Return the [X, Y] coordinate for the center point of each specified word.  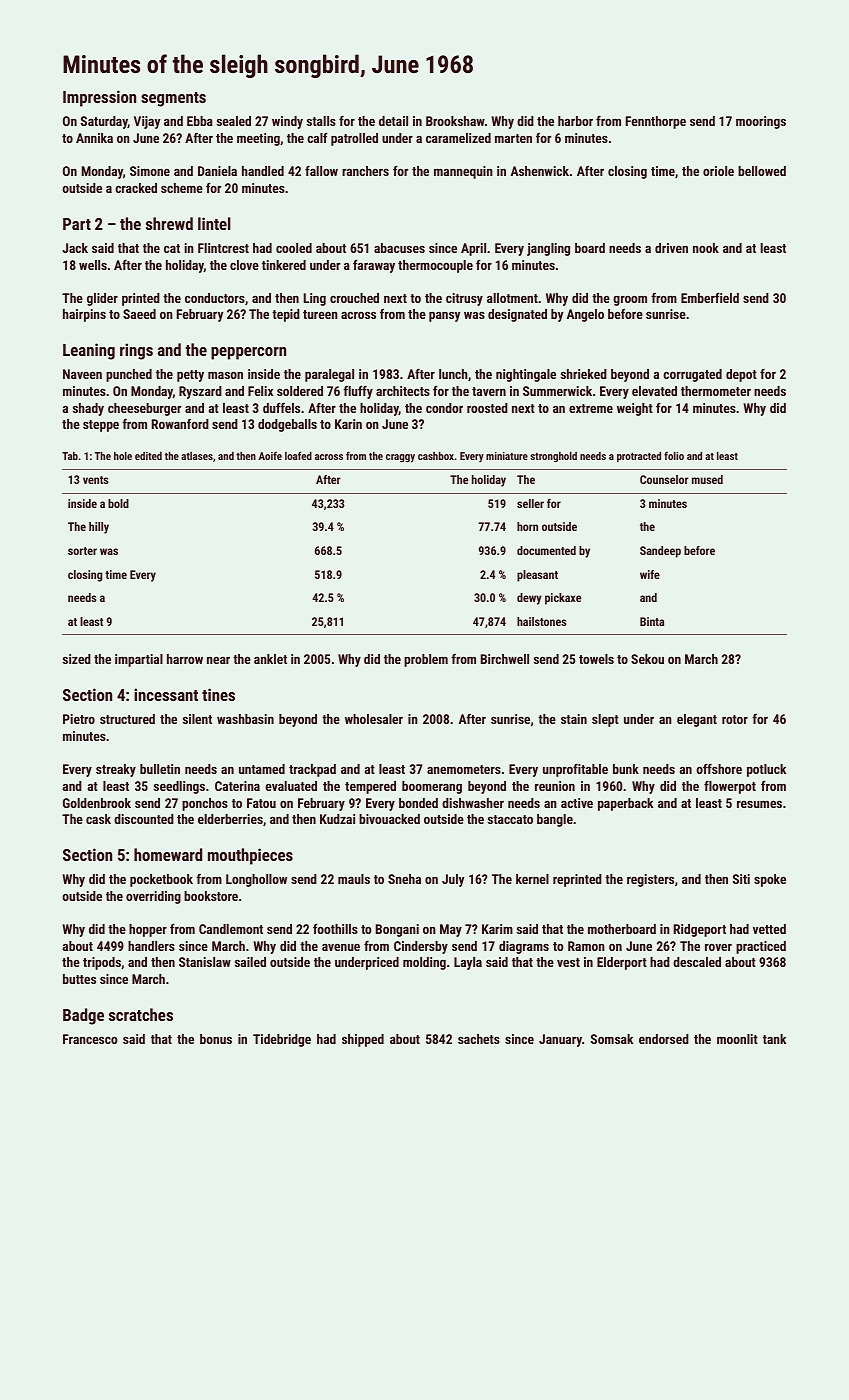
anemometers [464, 769]
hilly [99, 528]
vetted [769, 929]
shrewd [169, 223]
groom [630, 300]
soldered [300, 391]
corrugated [692, 375]
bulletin [160, 769]
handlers [151, 946]
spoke [770, 880]
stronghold [553, 457]
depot [741, 375]
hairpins [84, 315]
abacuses [399, 248]
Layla [468, 963]
